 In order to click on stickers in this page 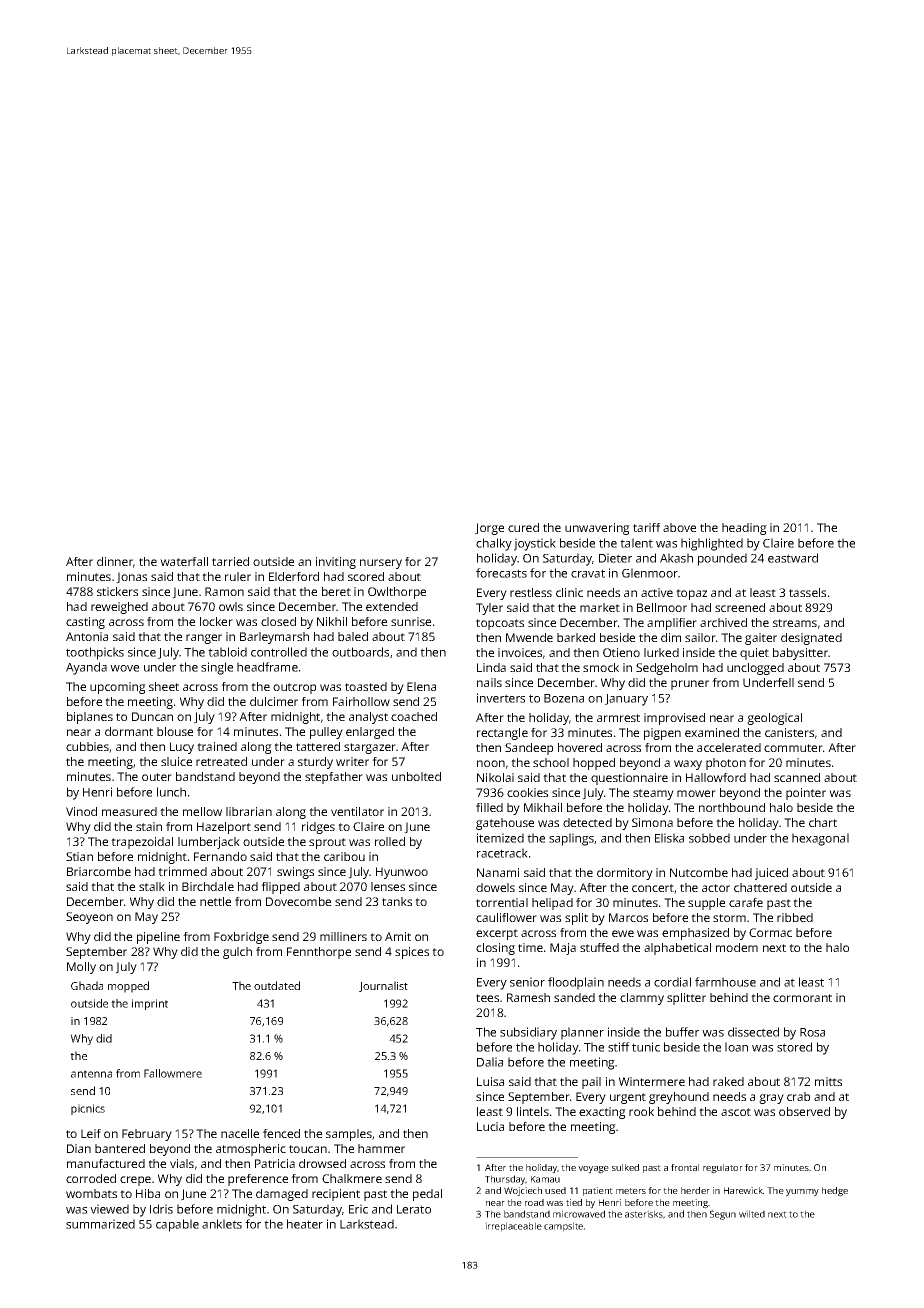, I will do `click(117, 591)`.
